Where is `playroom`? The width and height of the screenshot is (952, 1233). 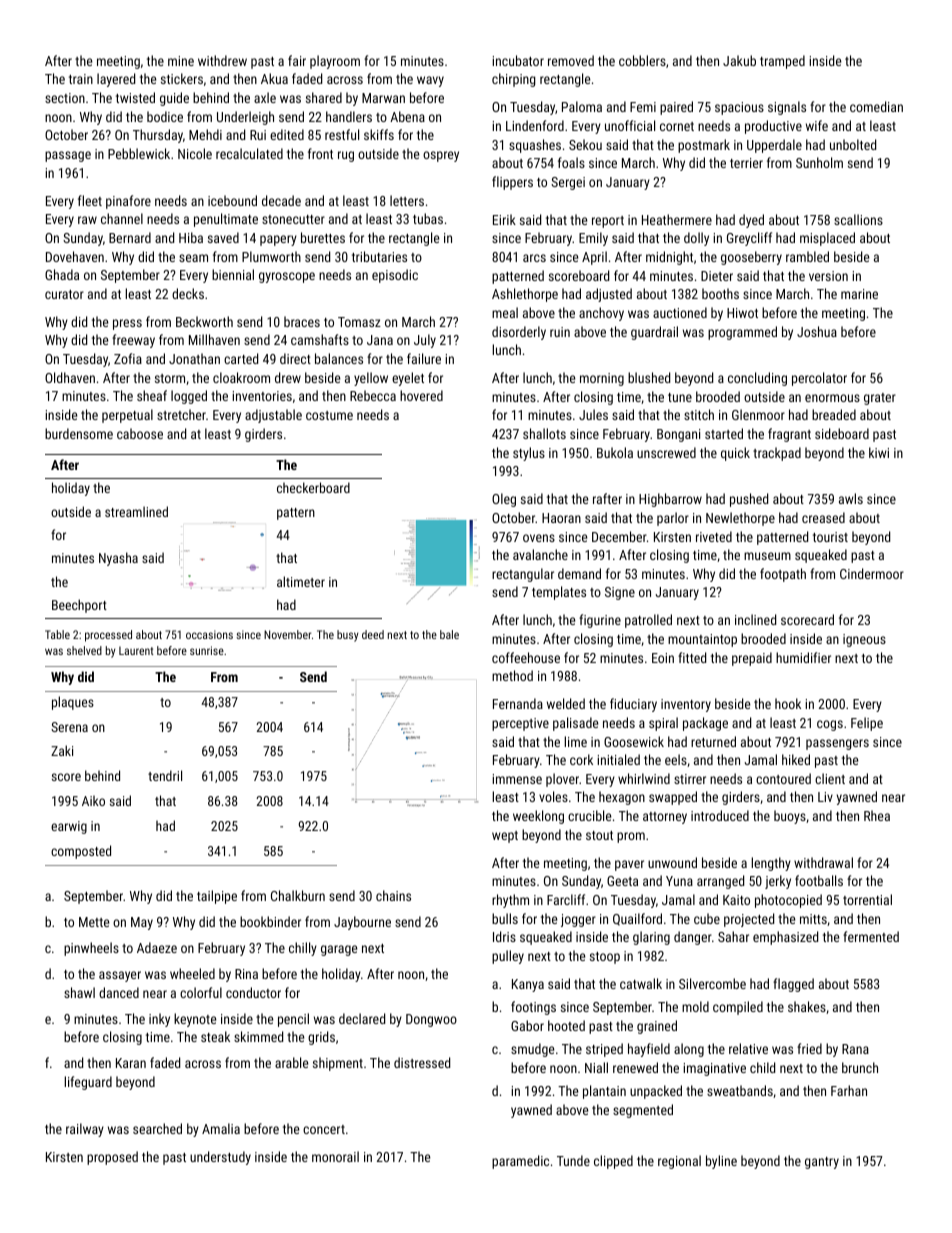
playroom is located at coordinates (335, 62).
